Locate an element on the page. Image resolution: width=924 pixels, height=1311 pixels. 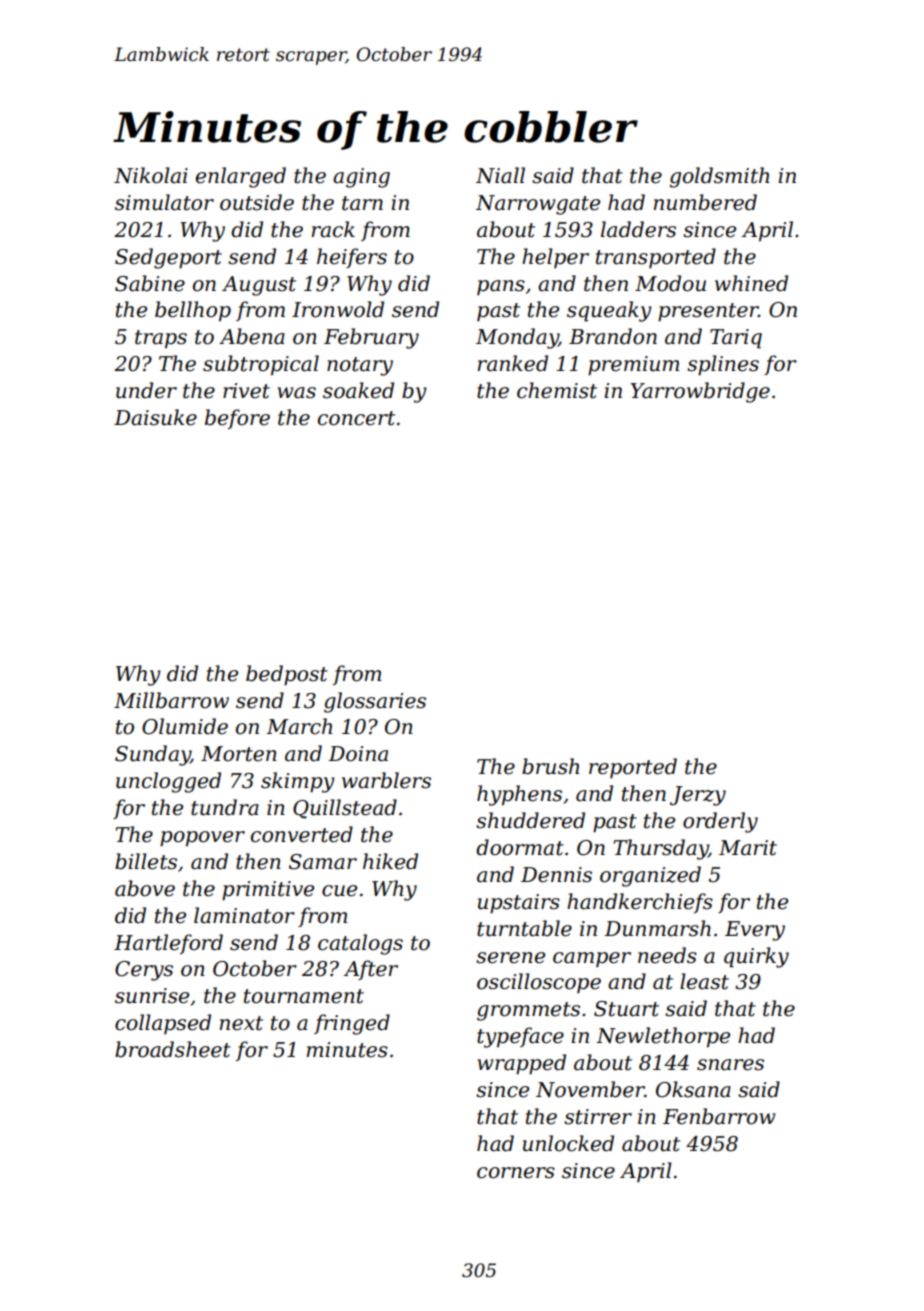
aging is located at coordinates (361, 178).
